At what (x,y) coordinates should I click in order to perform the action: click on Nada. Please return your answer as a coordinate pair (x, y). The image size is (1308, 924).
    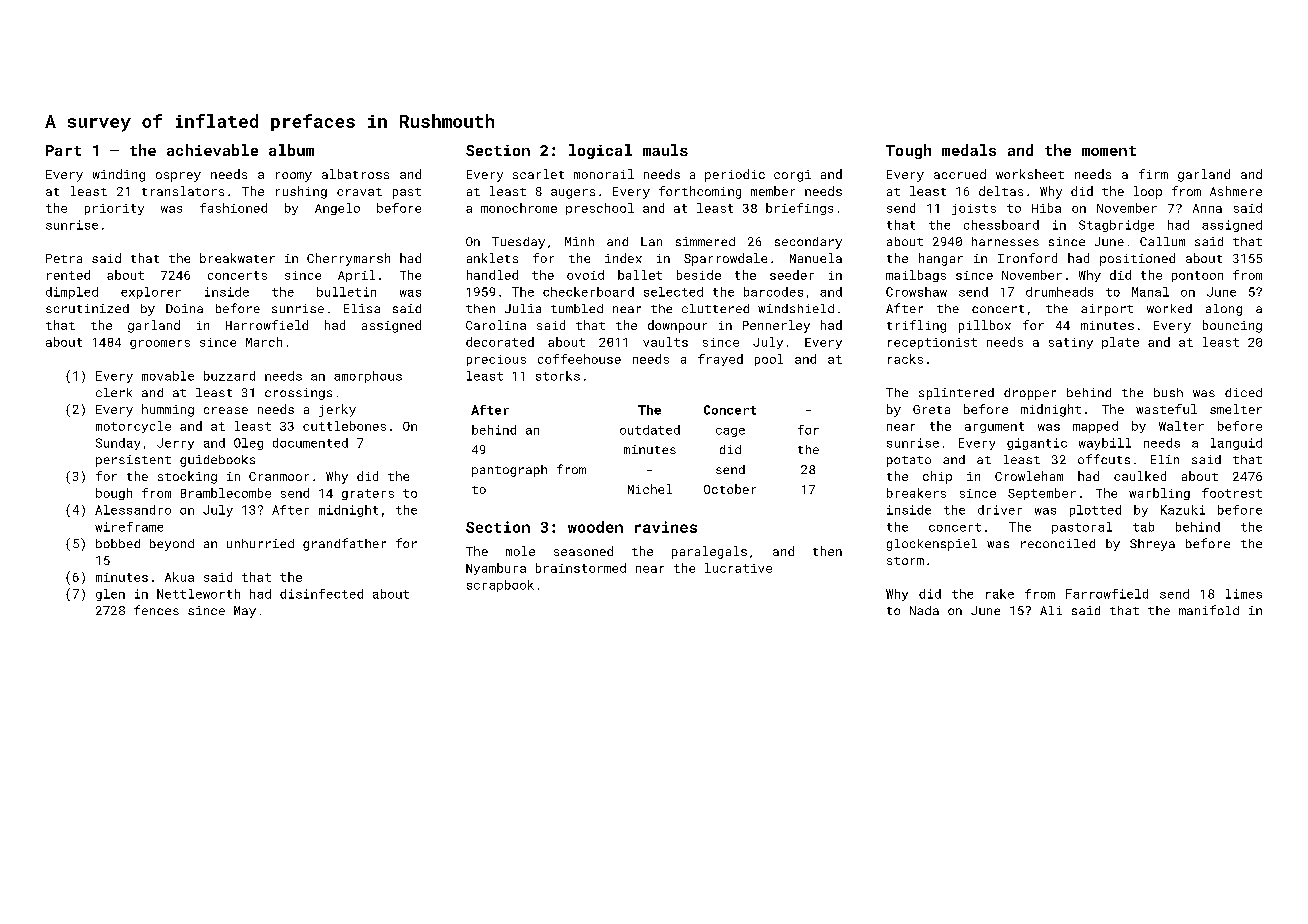
    Looking at the image, I should click on (924, 610).
